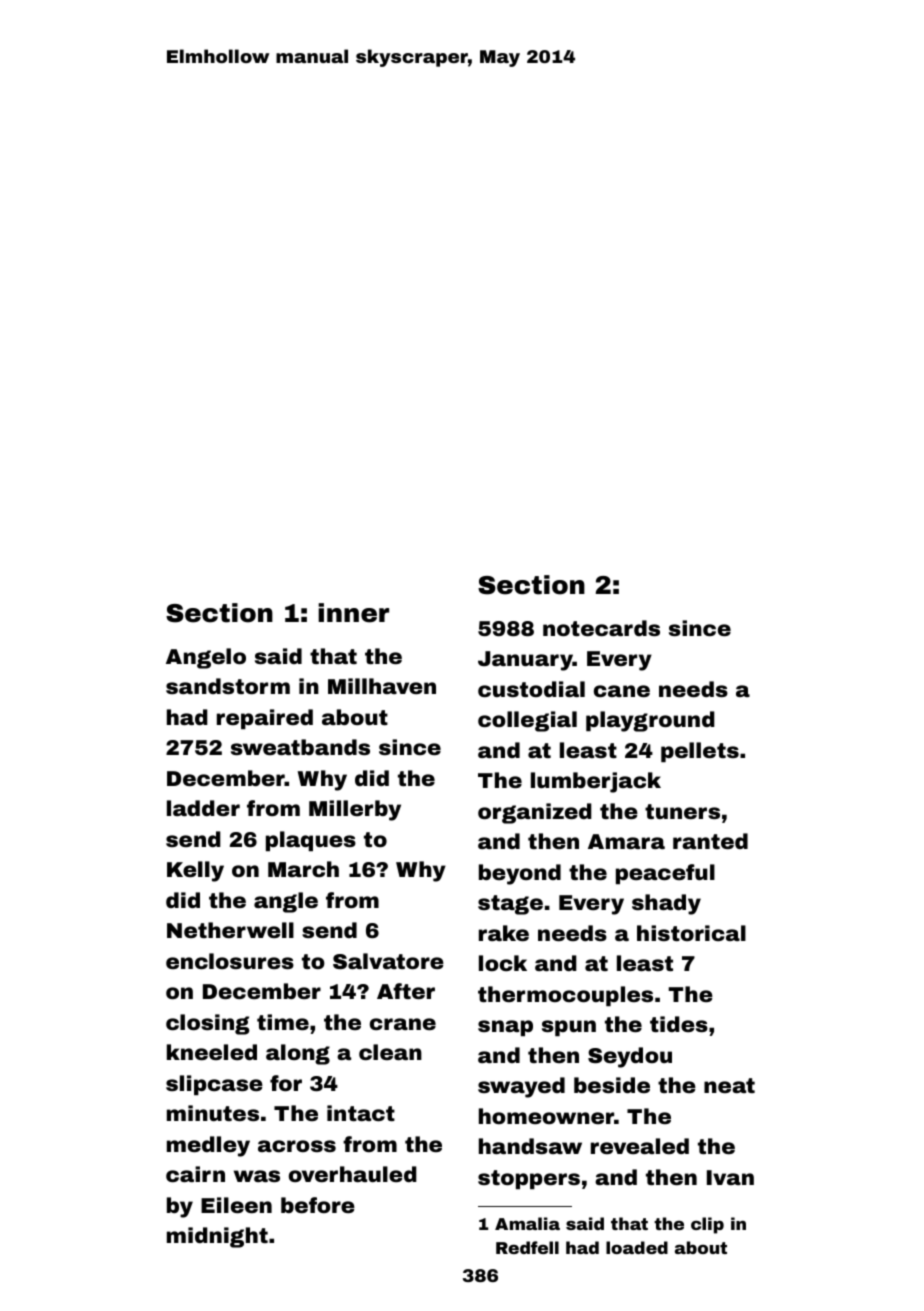 Image resolution: width=924 pixels, height=1311 pixels. I want to click on Netherwell, so click(230, 930).
